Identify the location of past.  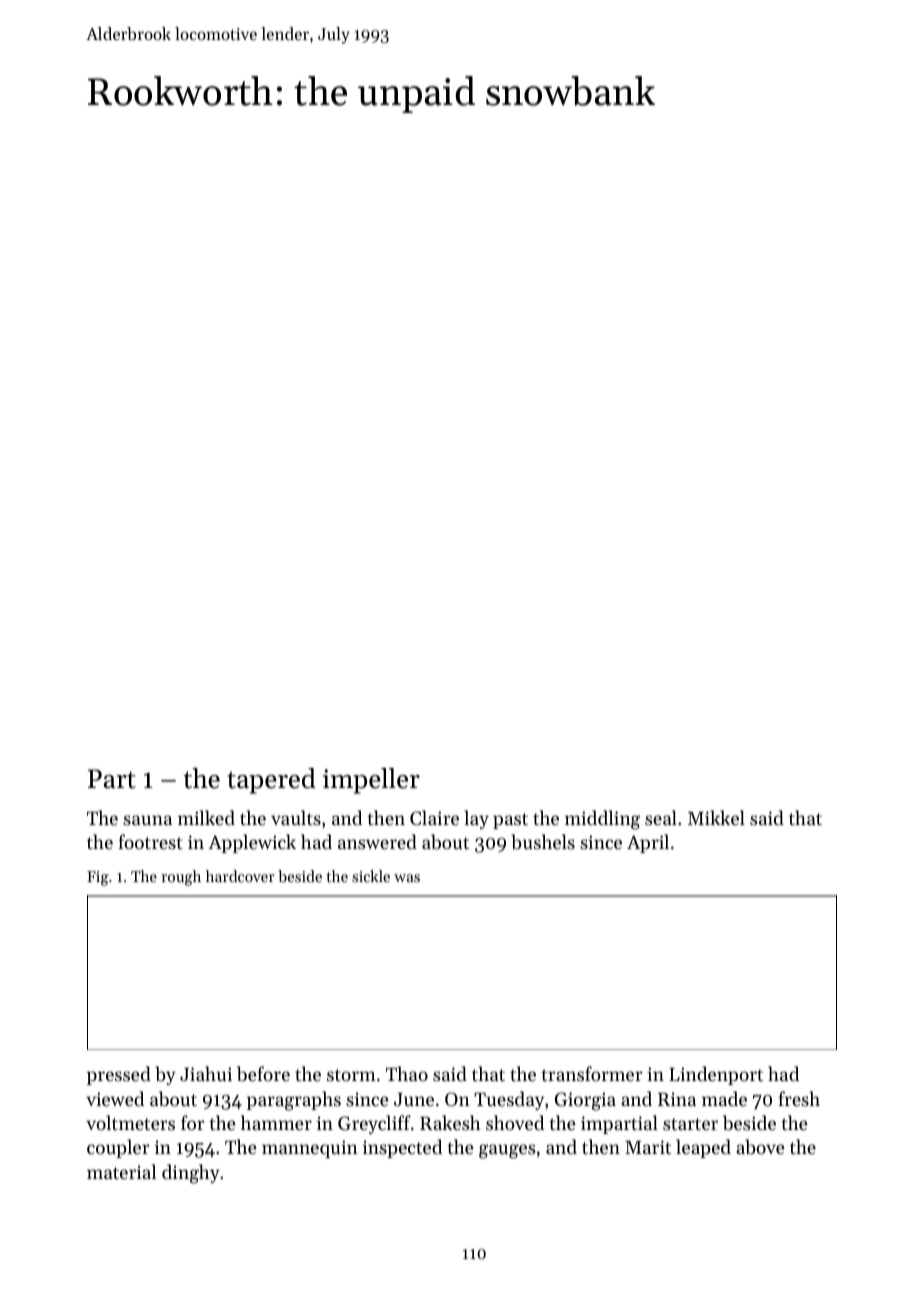
(510, 821).
